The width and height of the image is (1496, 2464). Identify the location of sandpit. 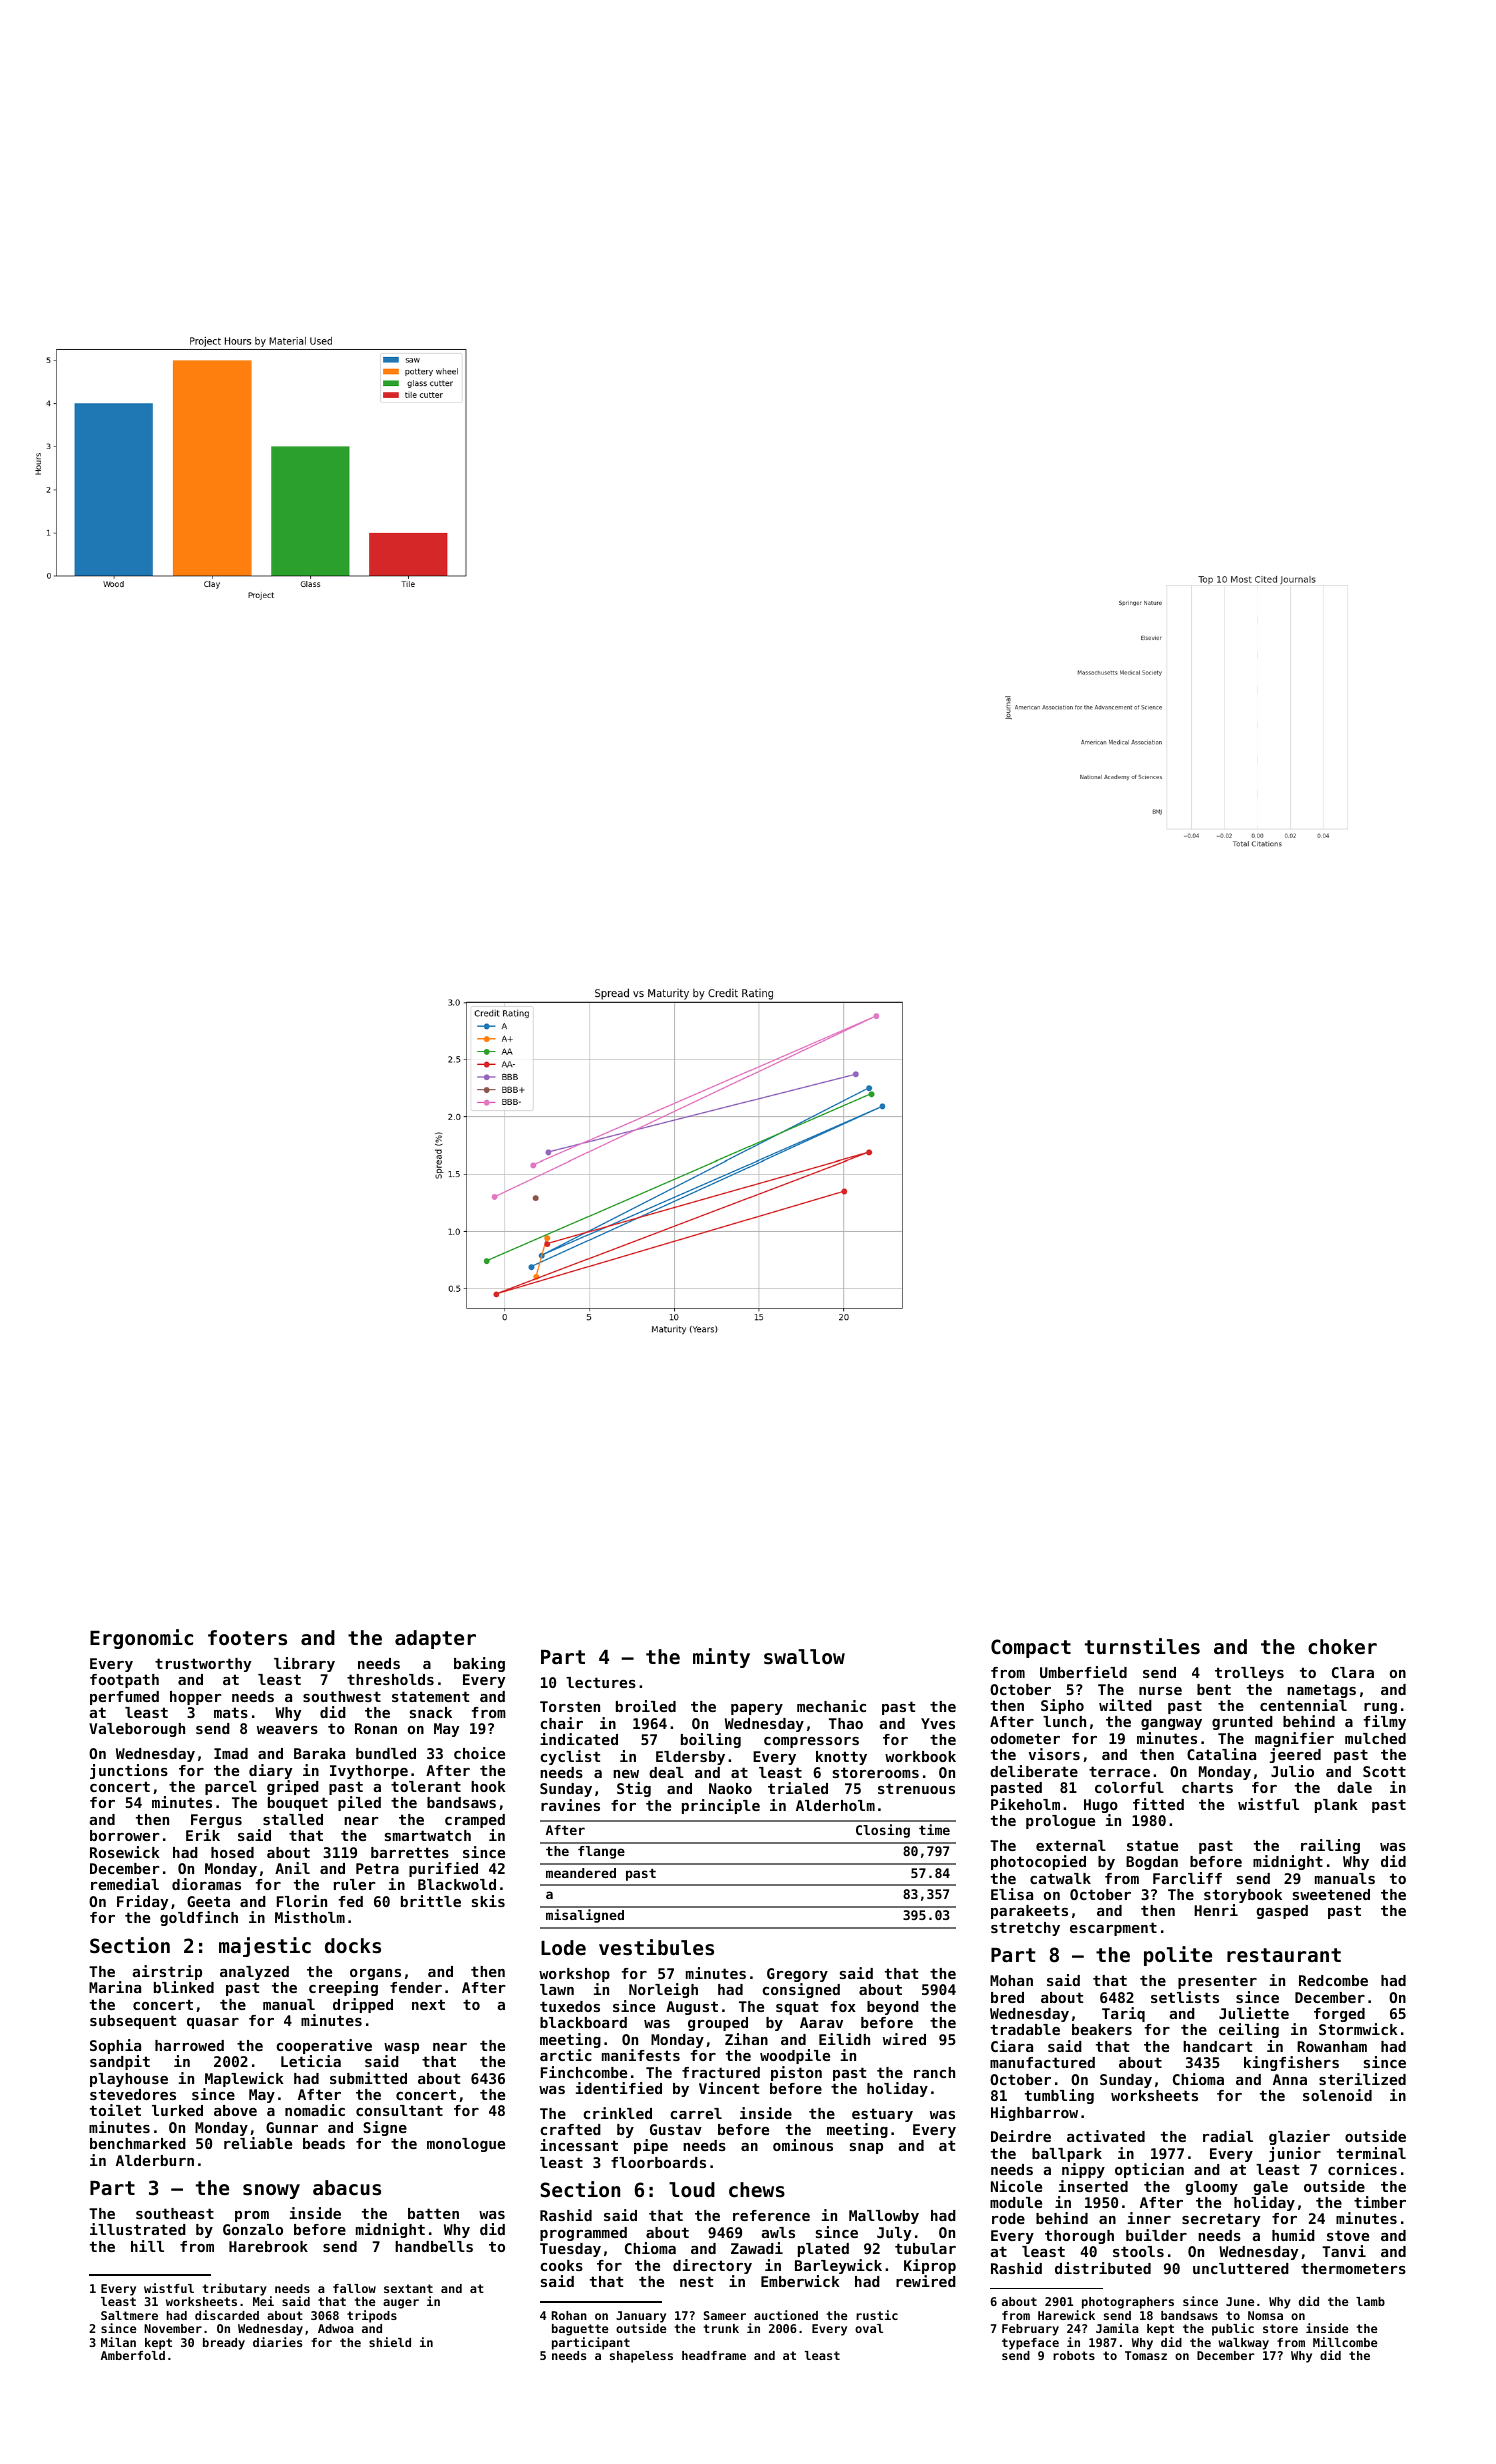
(120, 2062).
